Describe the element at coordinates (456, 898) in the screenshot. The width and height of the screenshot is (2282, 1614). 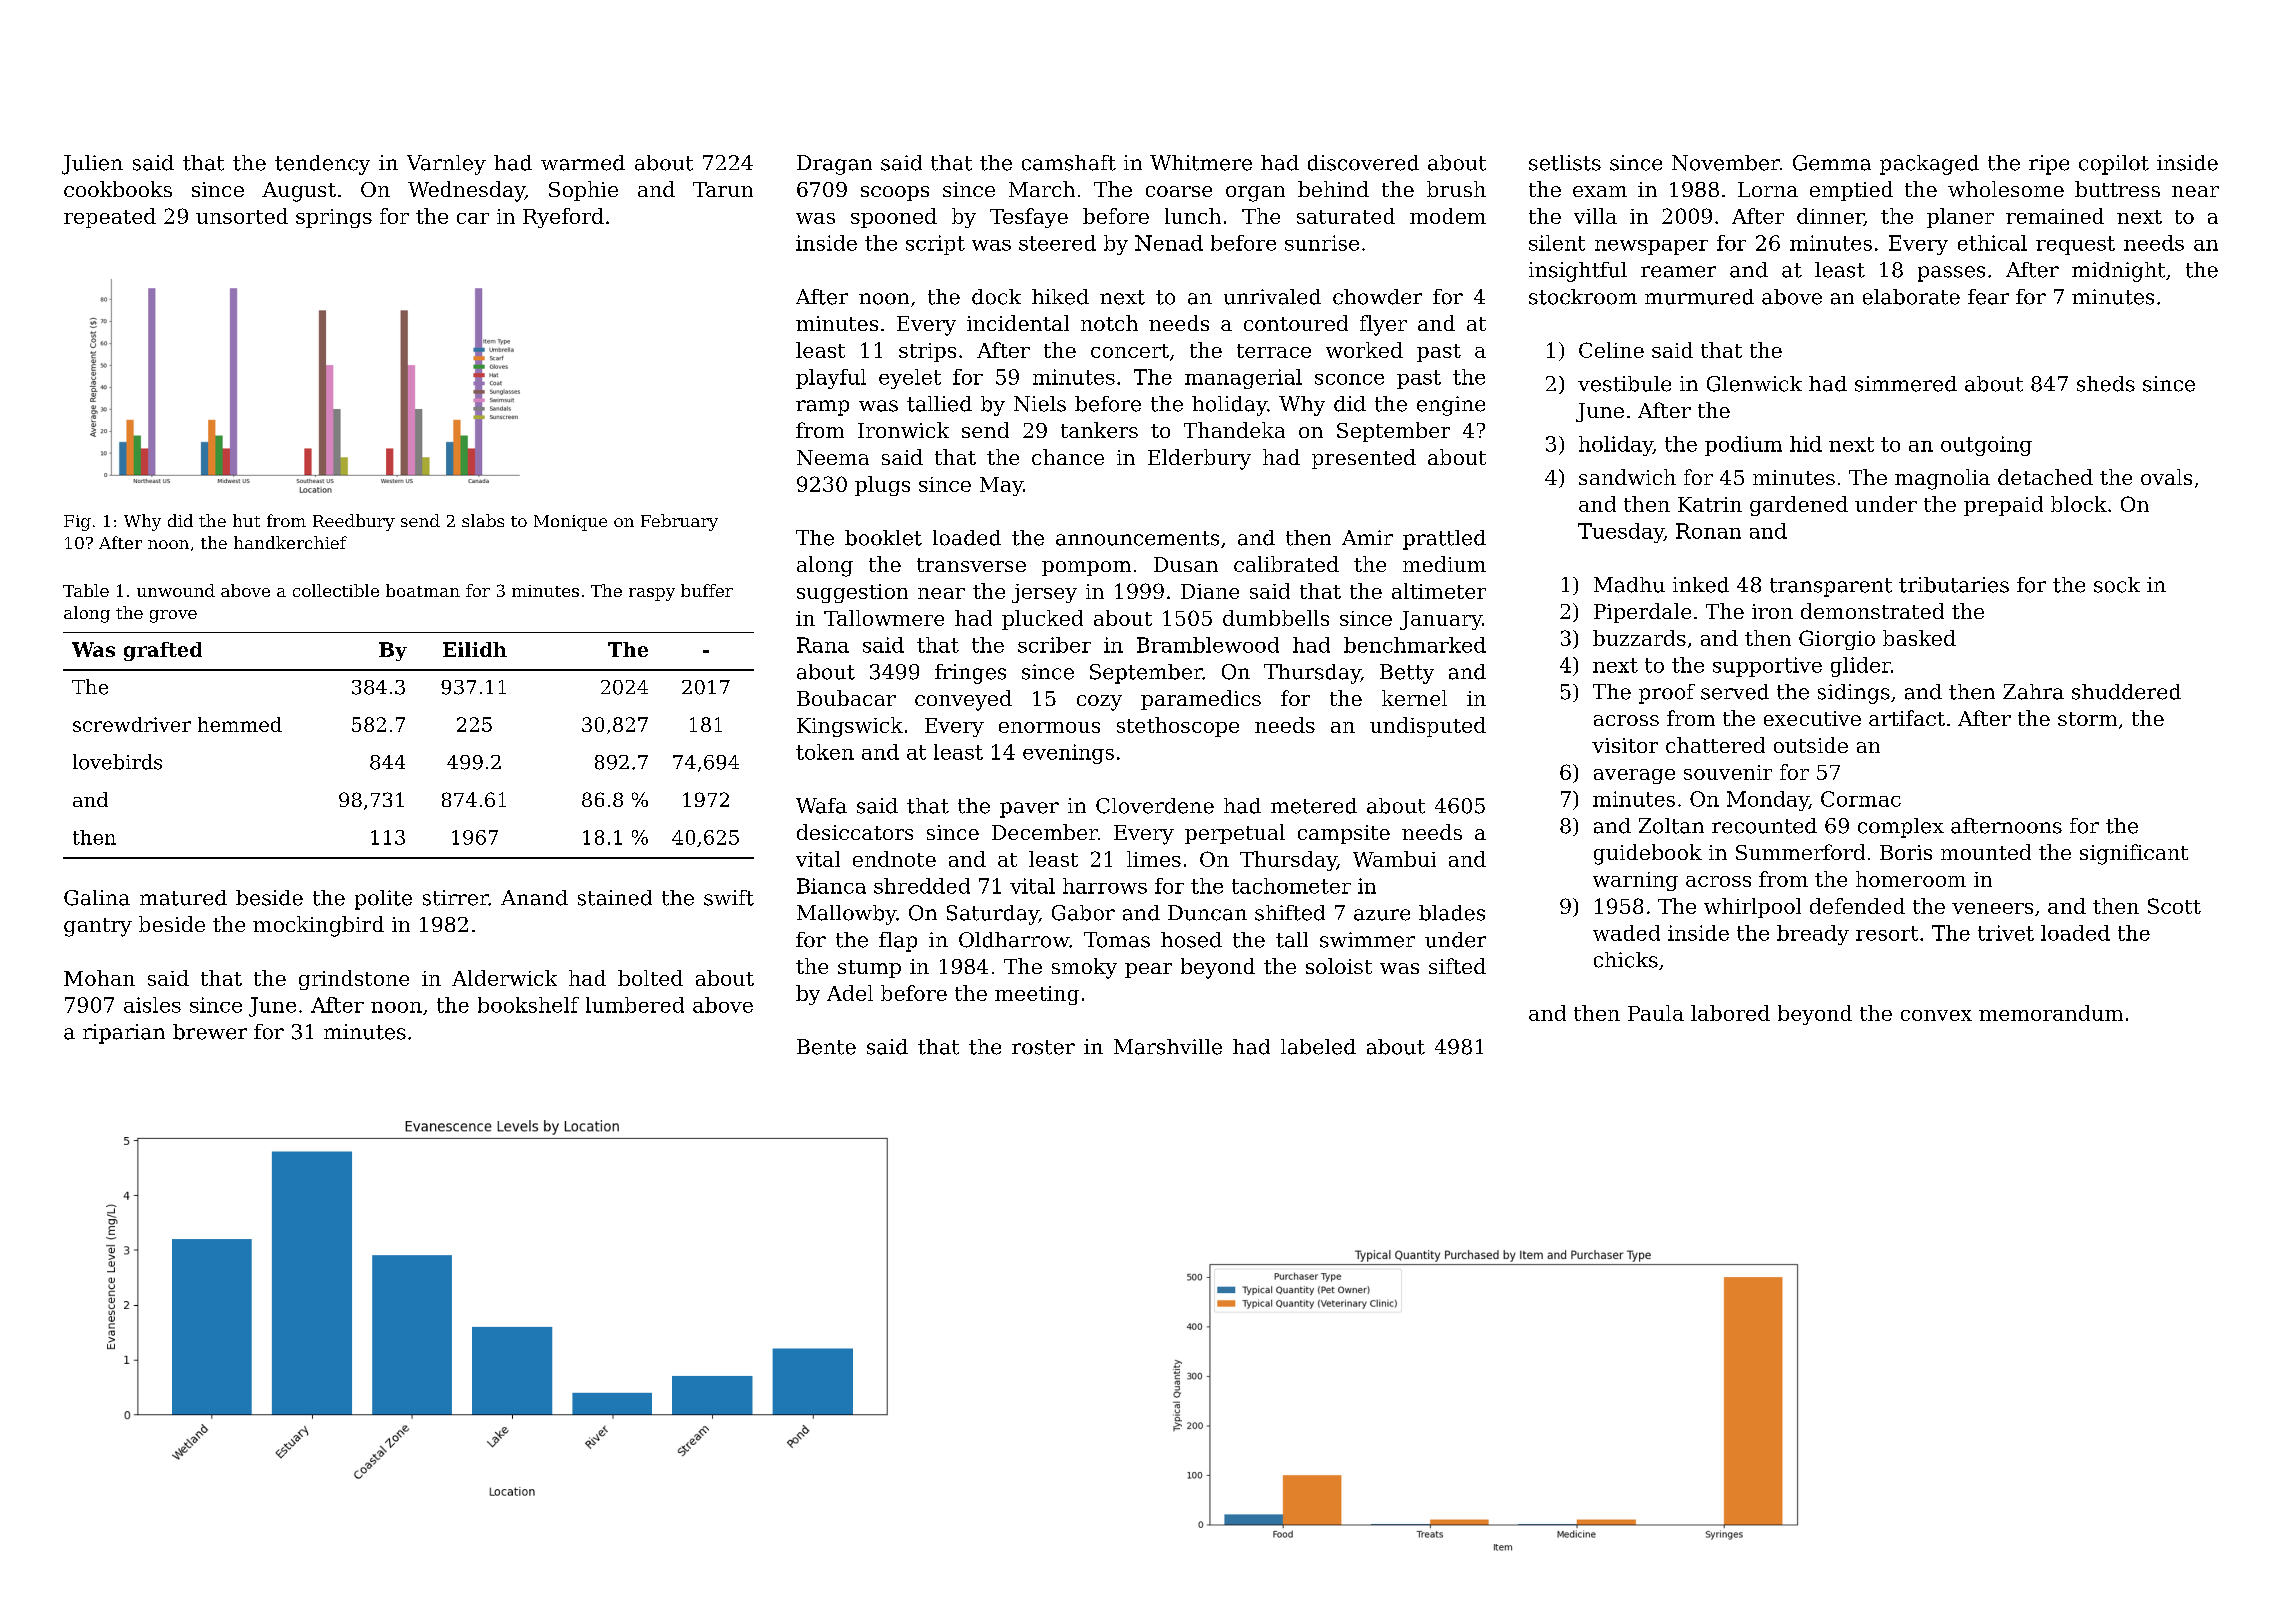
I see `stirrer` at that location.
